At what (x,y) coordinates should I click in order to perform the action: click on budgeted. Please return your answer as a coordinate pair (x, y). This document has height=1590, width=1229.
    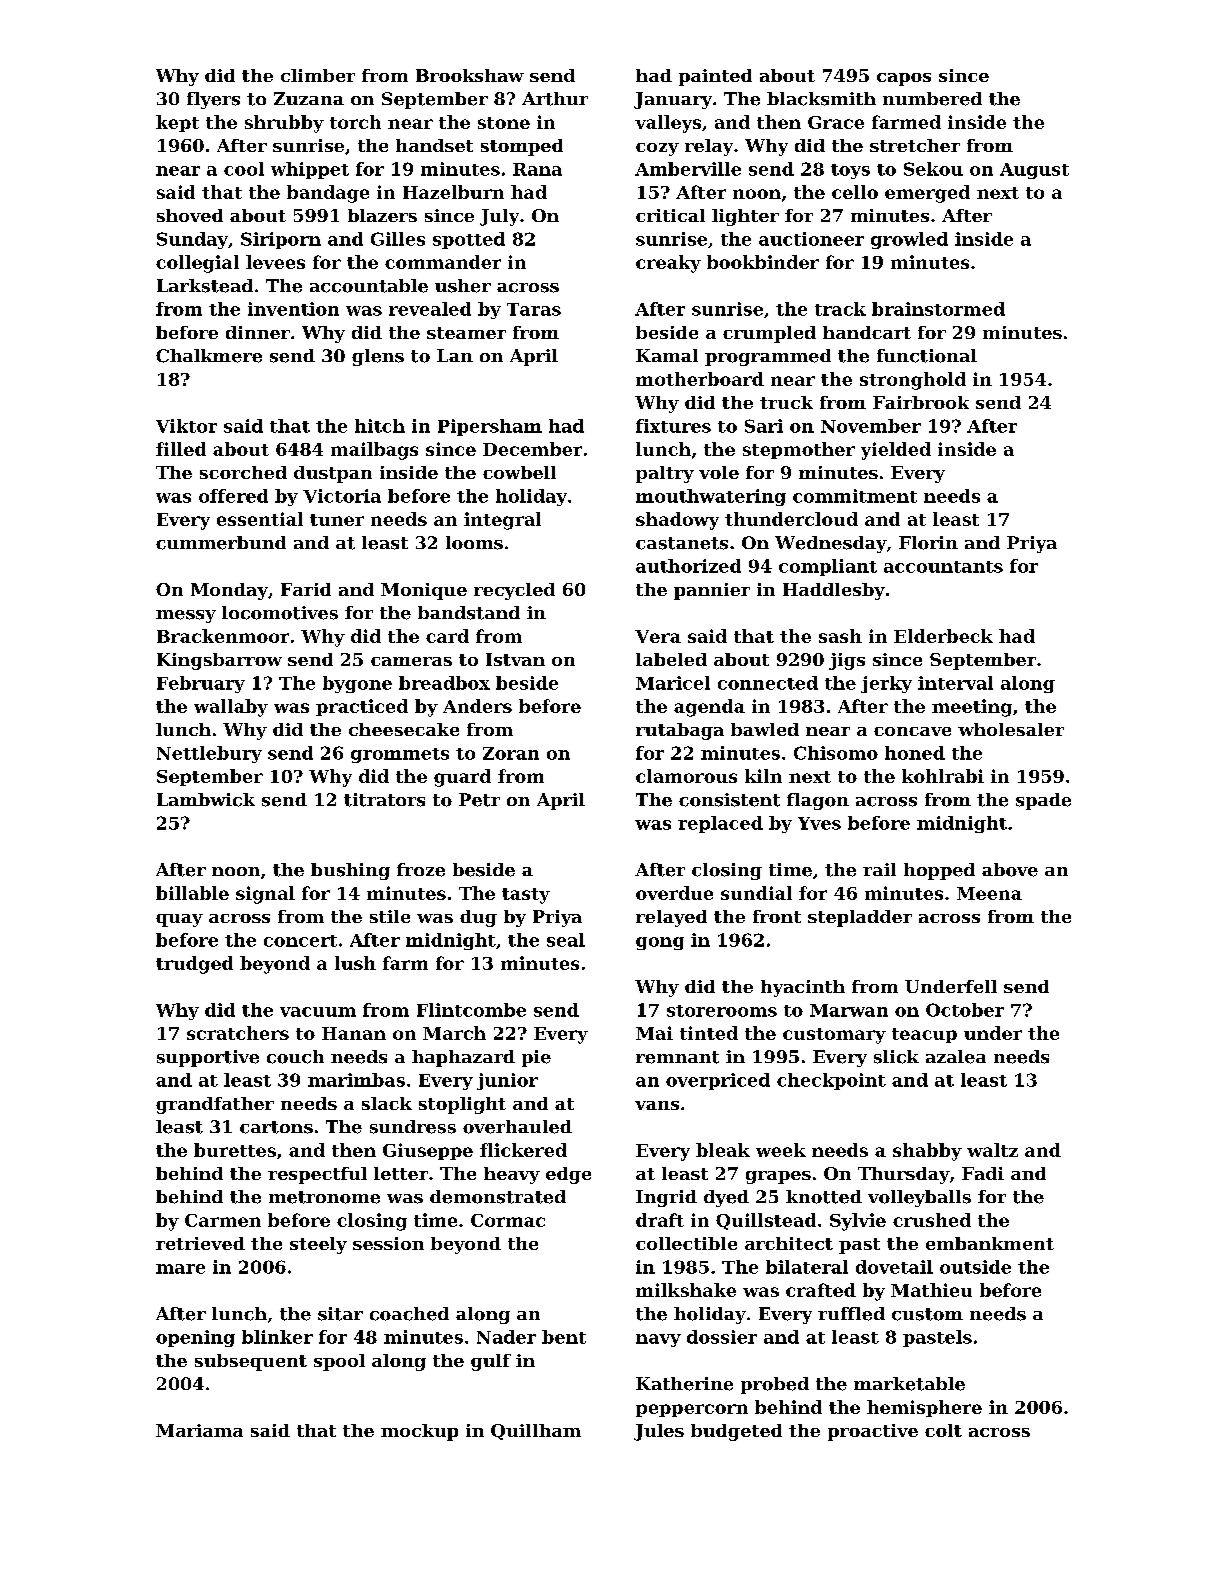
    Looking at the image, I should click on (736, 1432).
